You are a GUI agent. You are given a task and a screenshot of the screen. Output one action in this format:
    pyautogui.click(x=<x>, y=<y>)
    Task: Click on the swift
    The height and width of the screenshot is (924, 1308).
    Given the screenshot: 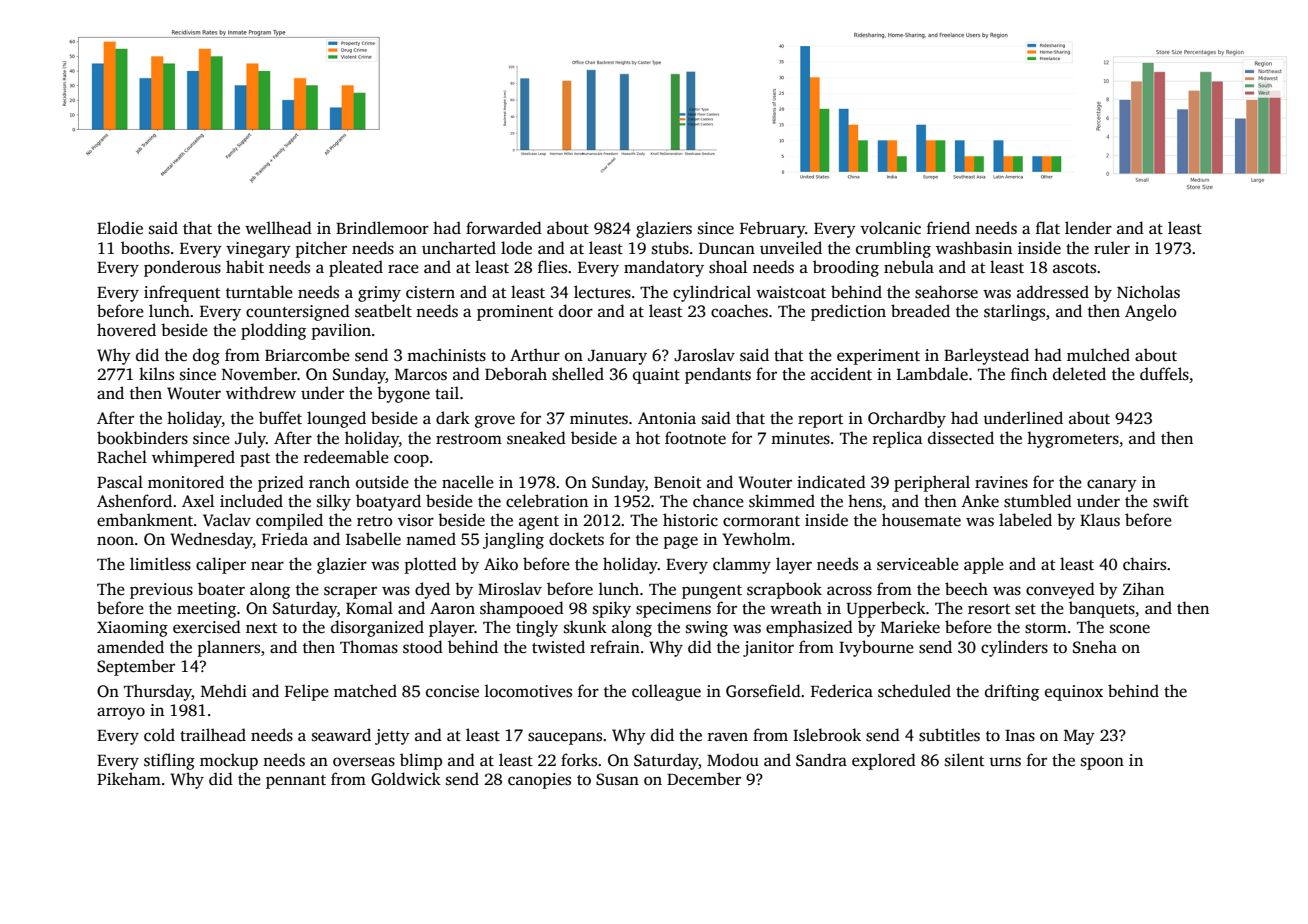 What is the action you would take?
    pyautogui.click(x=1171, y=501)
